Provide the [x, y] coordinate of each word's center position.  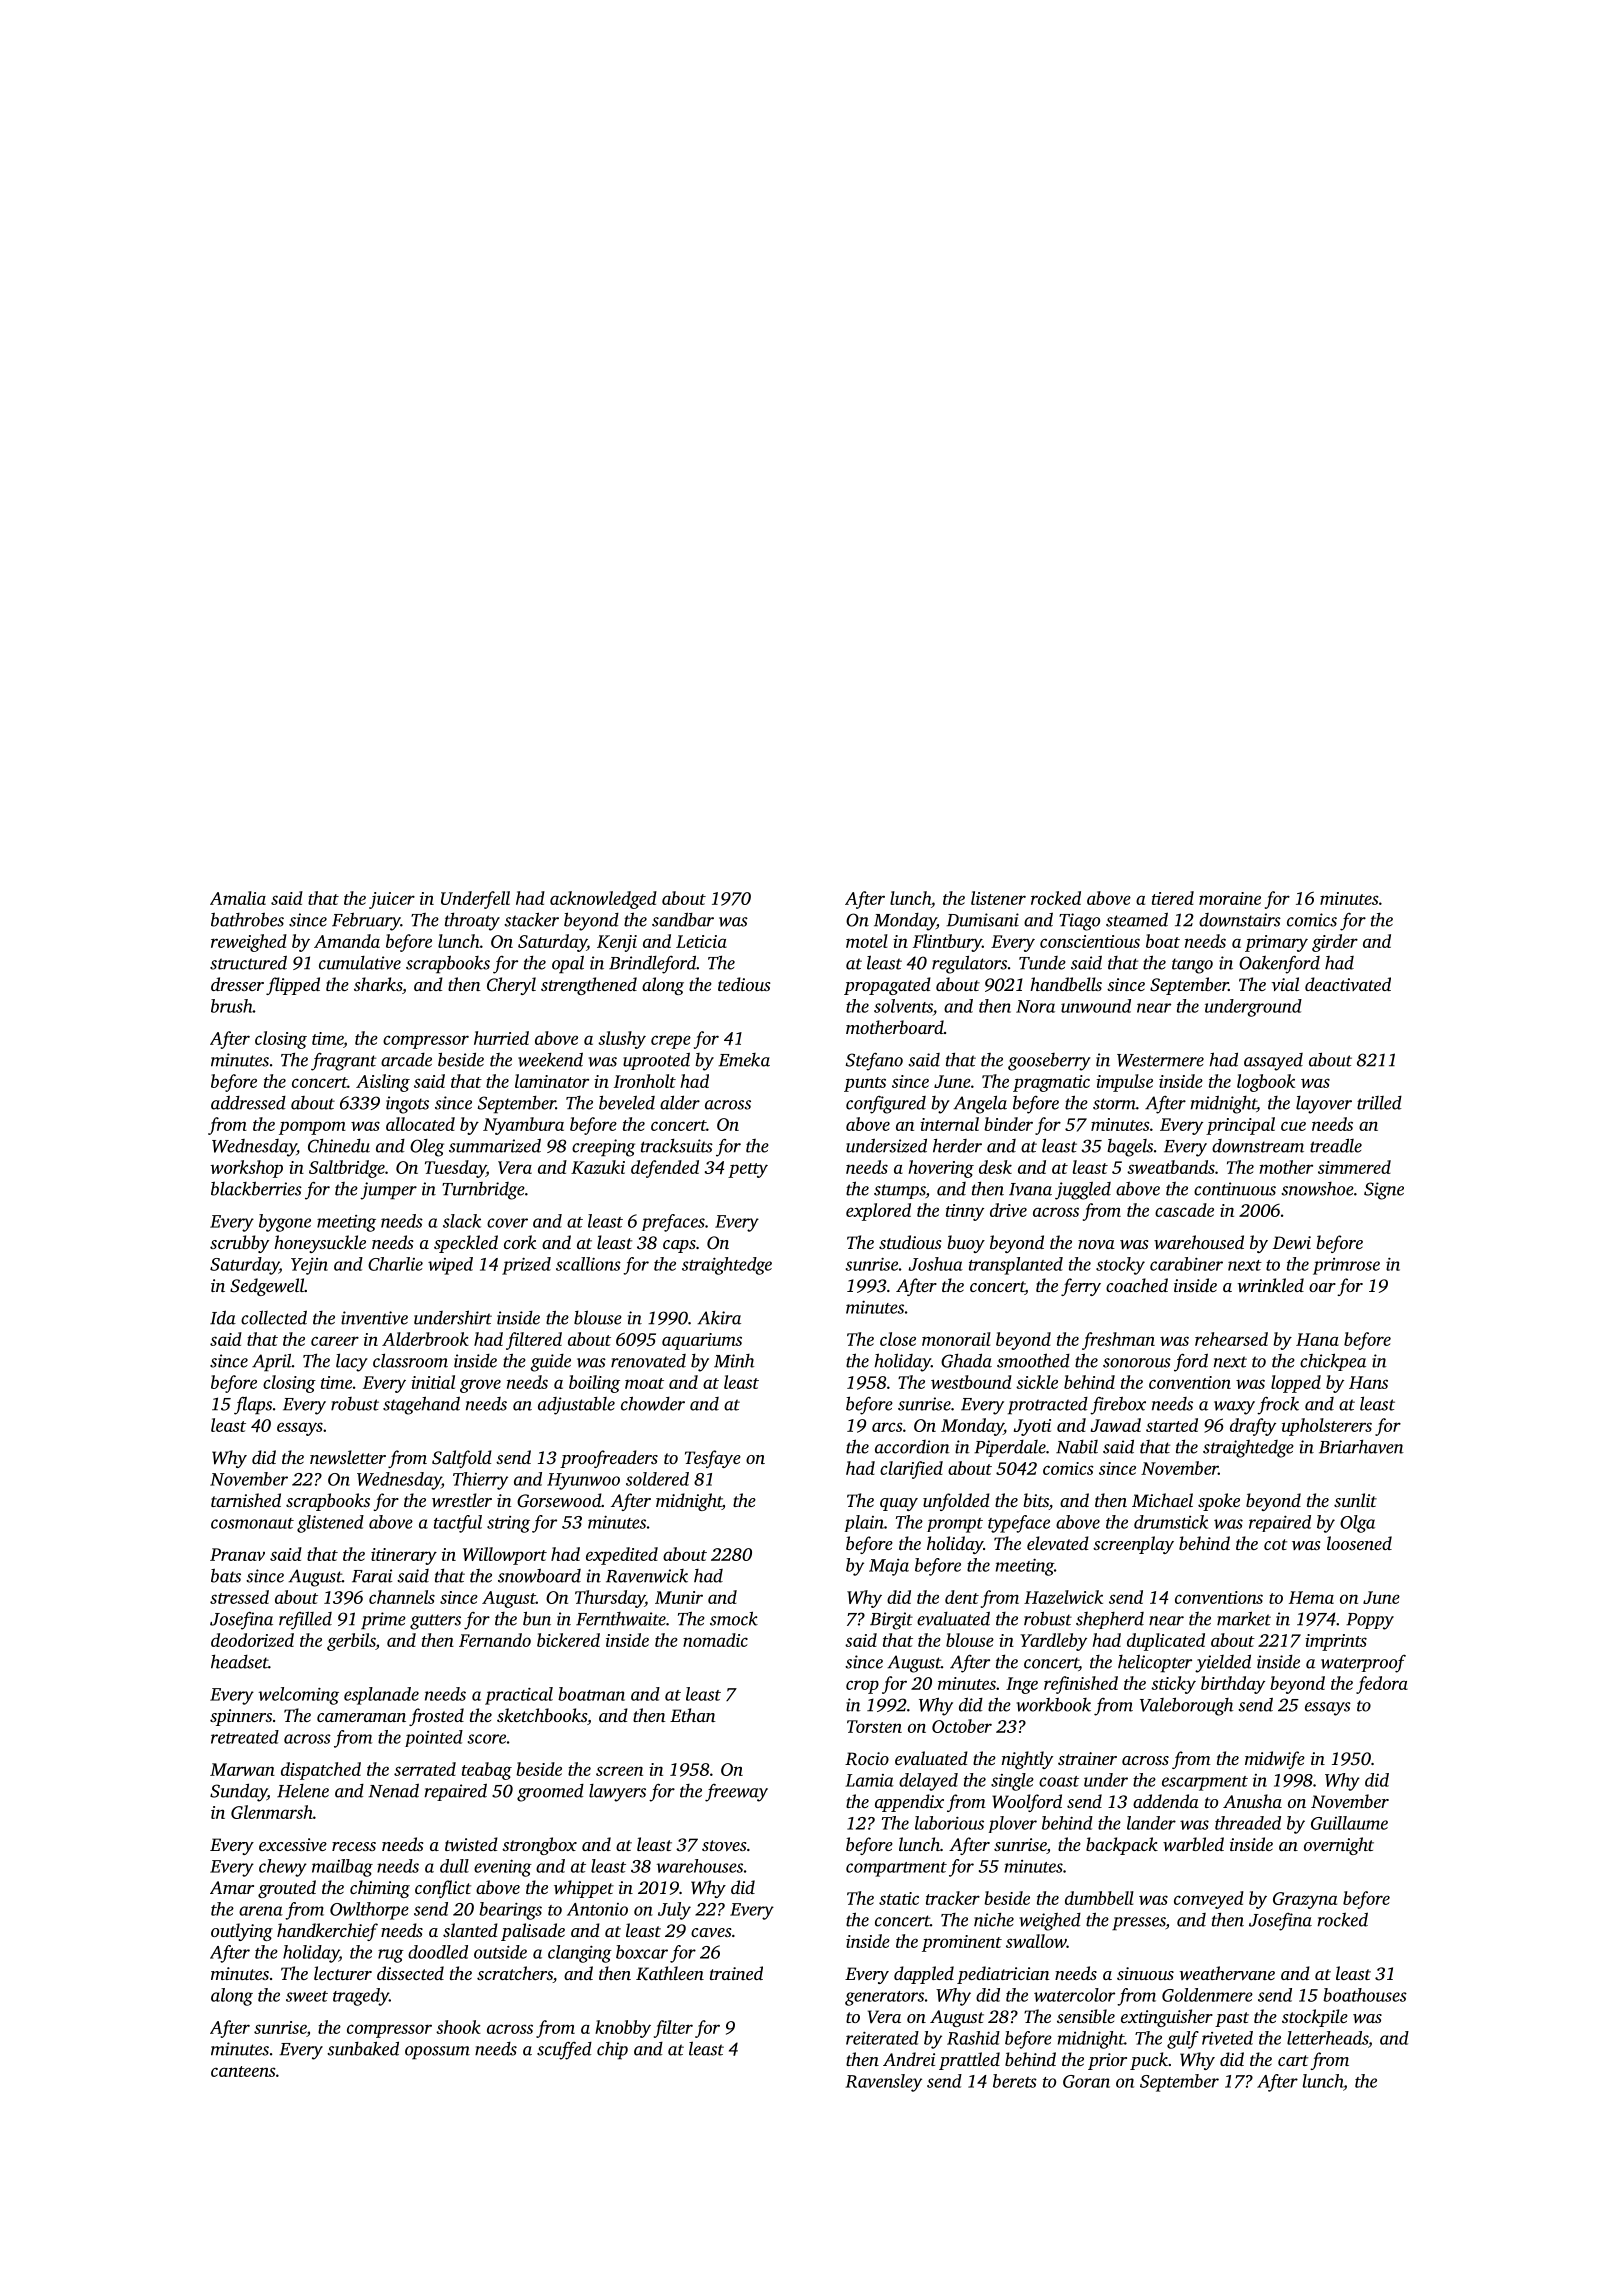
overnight [1339, 1846]
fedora [1382, 1685]
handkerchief [327, 1932]
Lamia [869, 1780]
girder [1335, 943]
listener [998, 898]
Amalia [238, 898]
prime [383, 1621]
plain [864, 1523]
